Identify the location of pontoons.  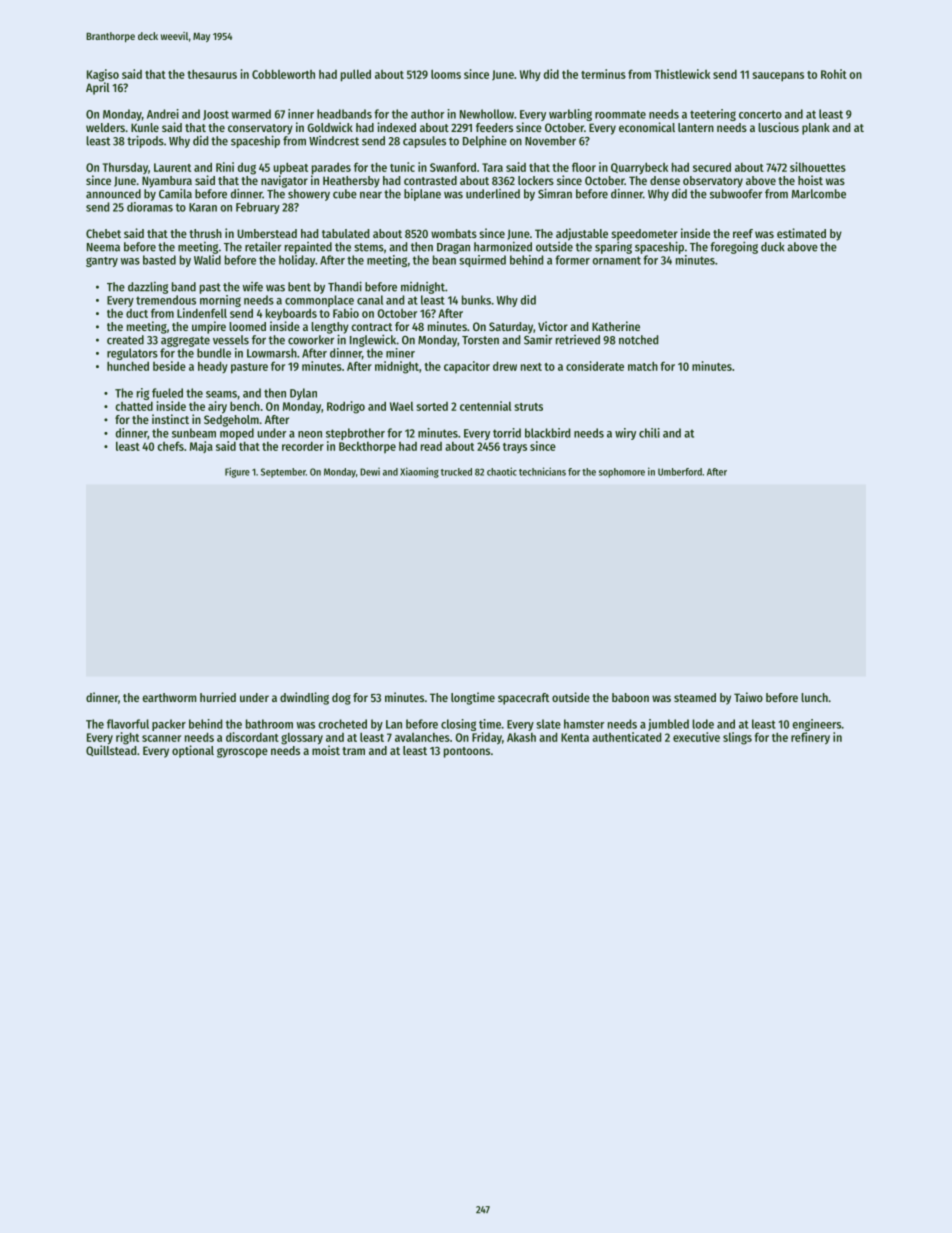
(467, 752).
